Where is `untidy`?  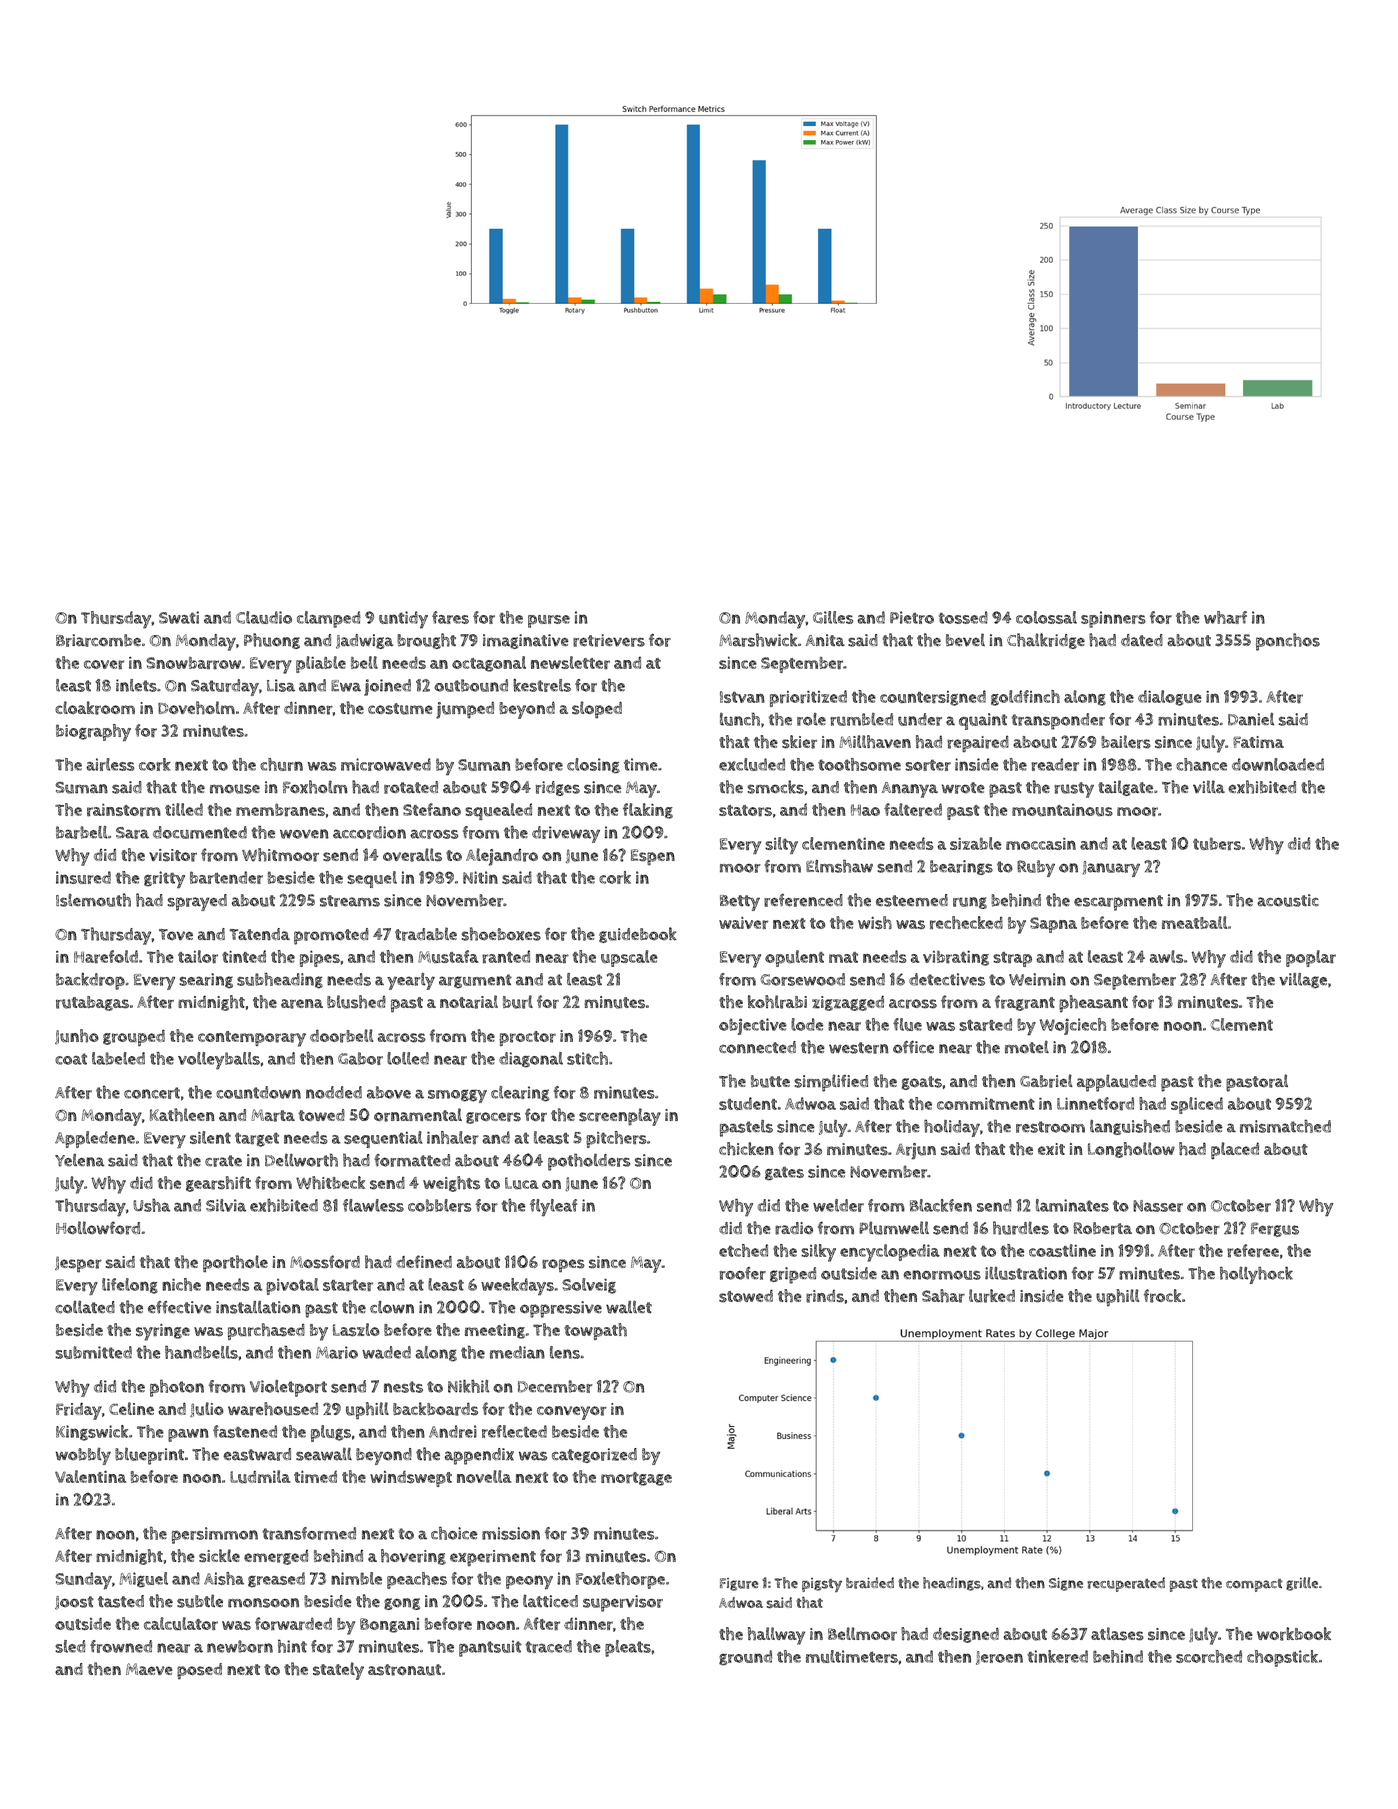
untidy is located at coordinates (403, 619).
